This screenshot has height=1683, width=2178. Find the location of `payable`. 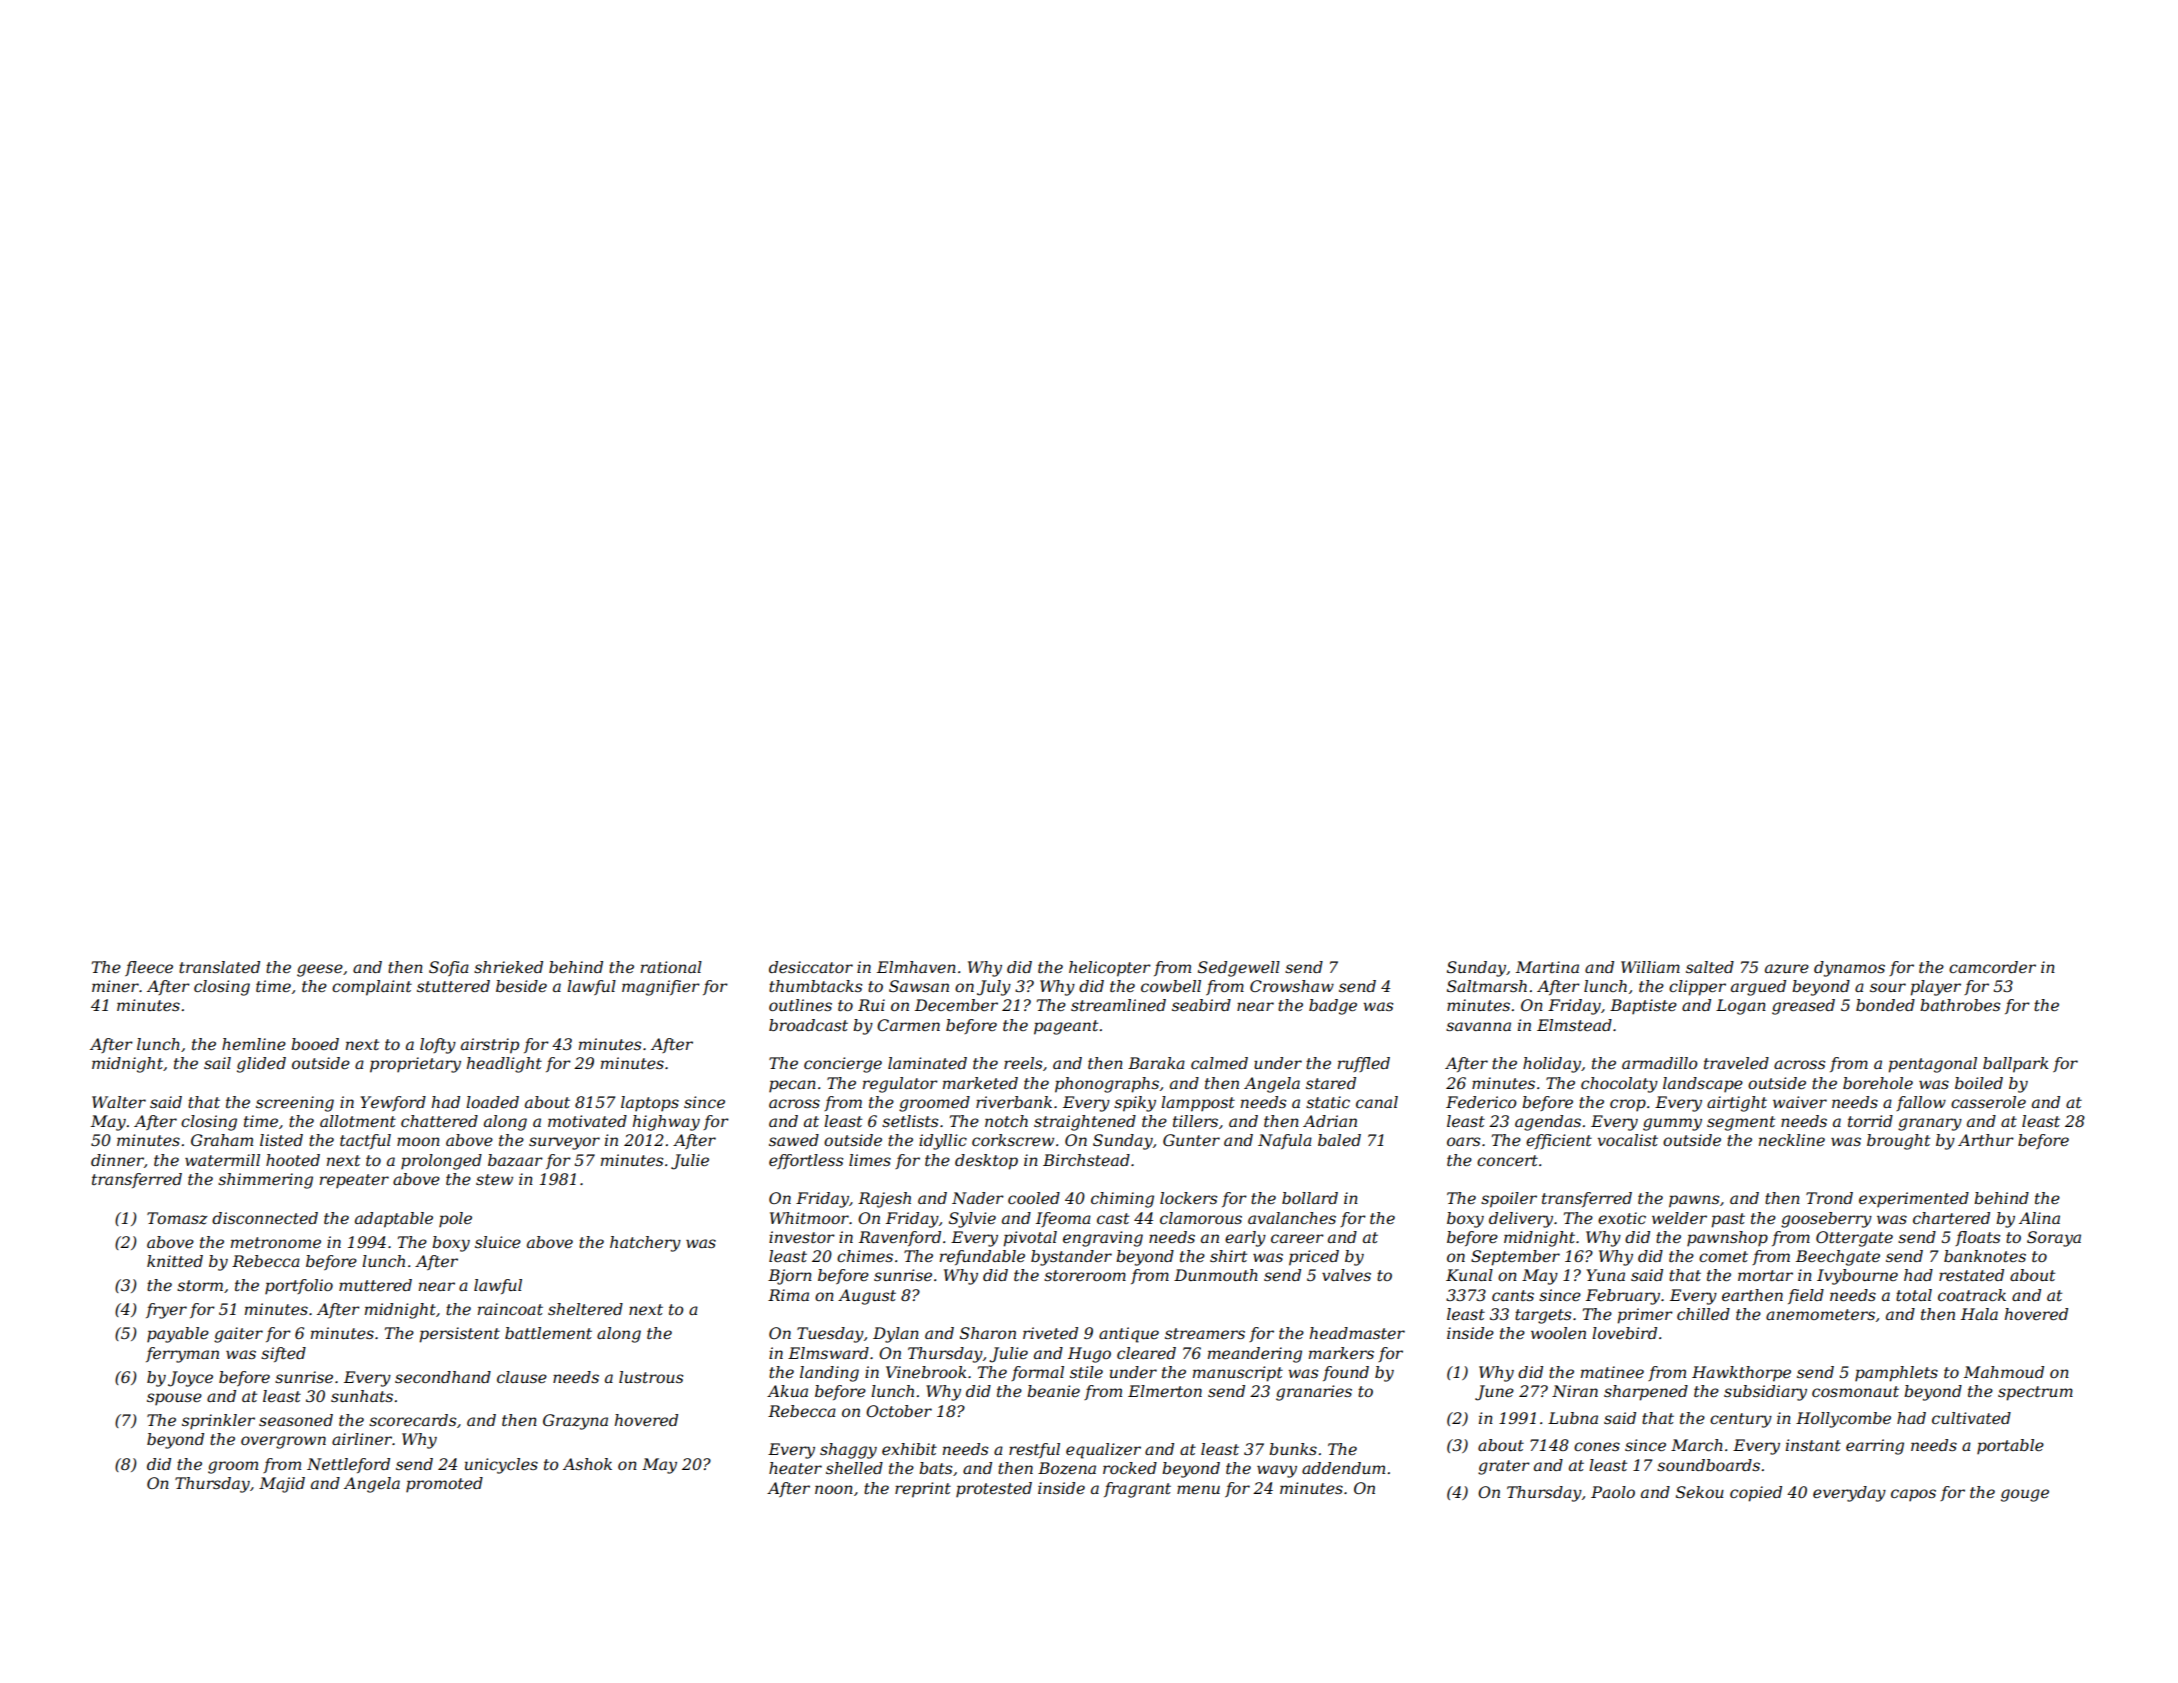

payable is located at coordinates (178, 1335).
